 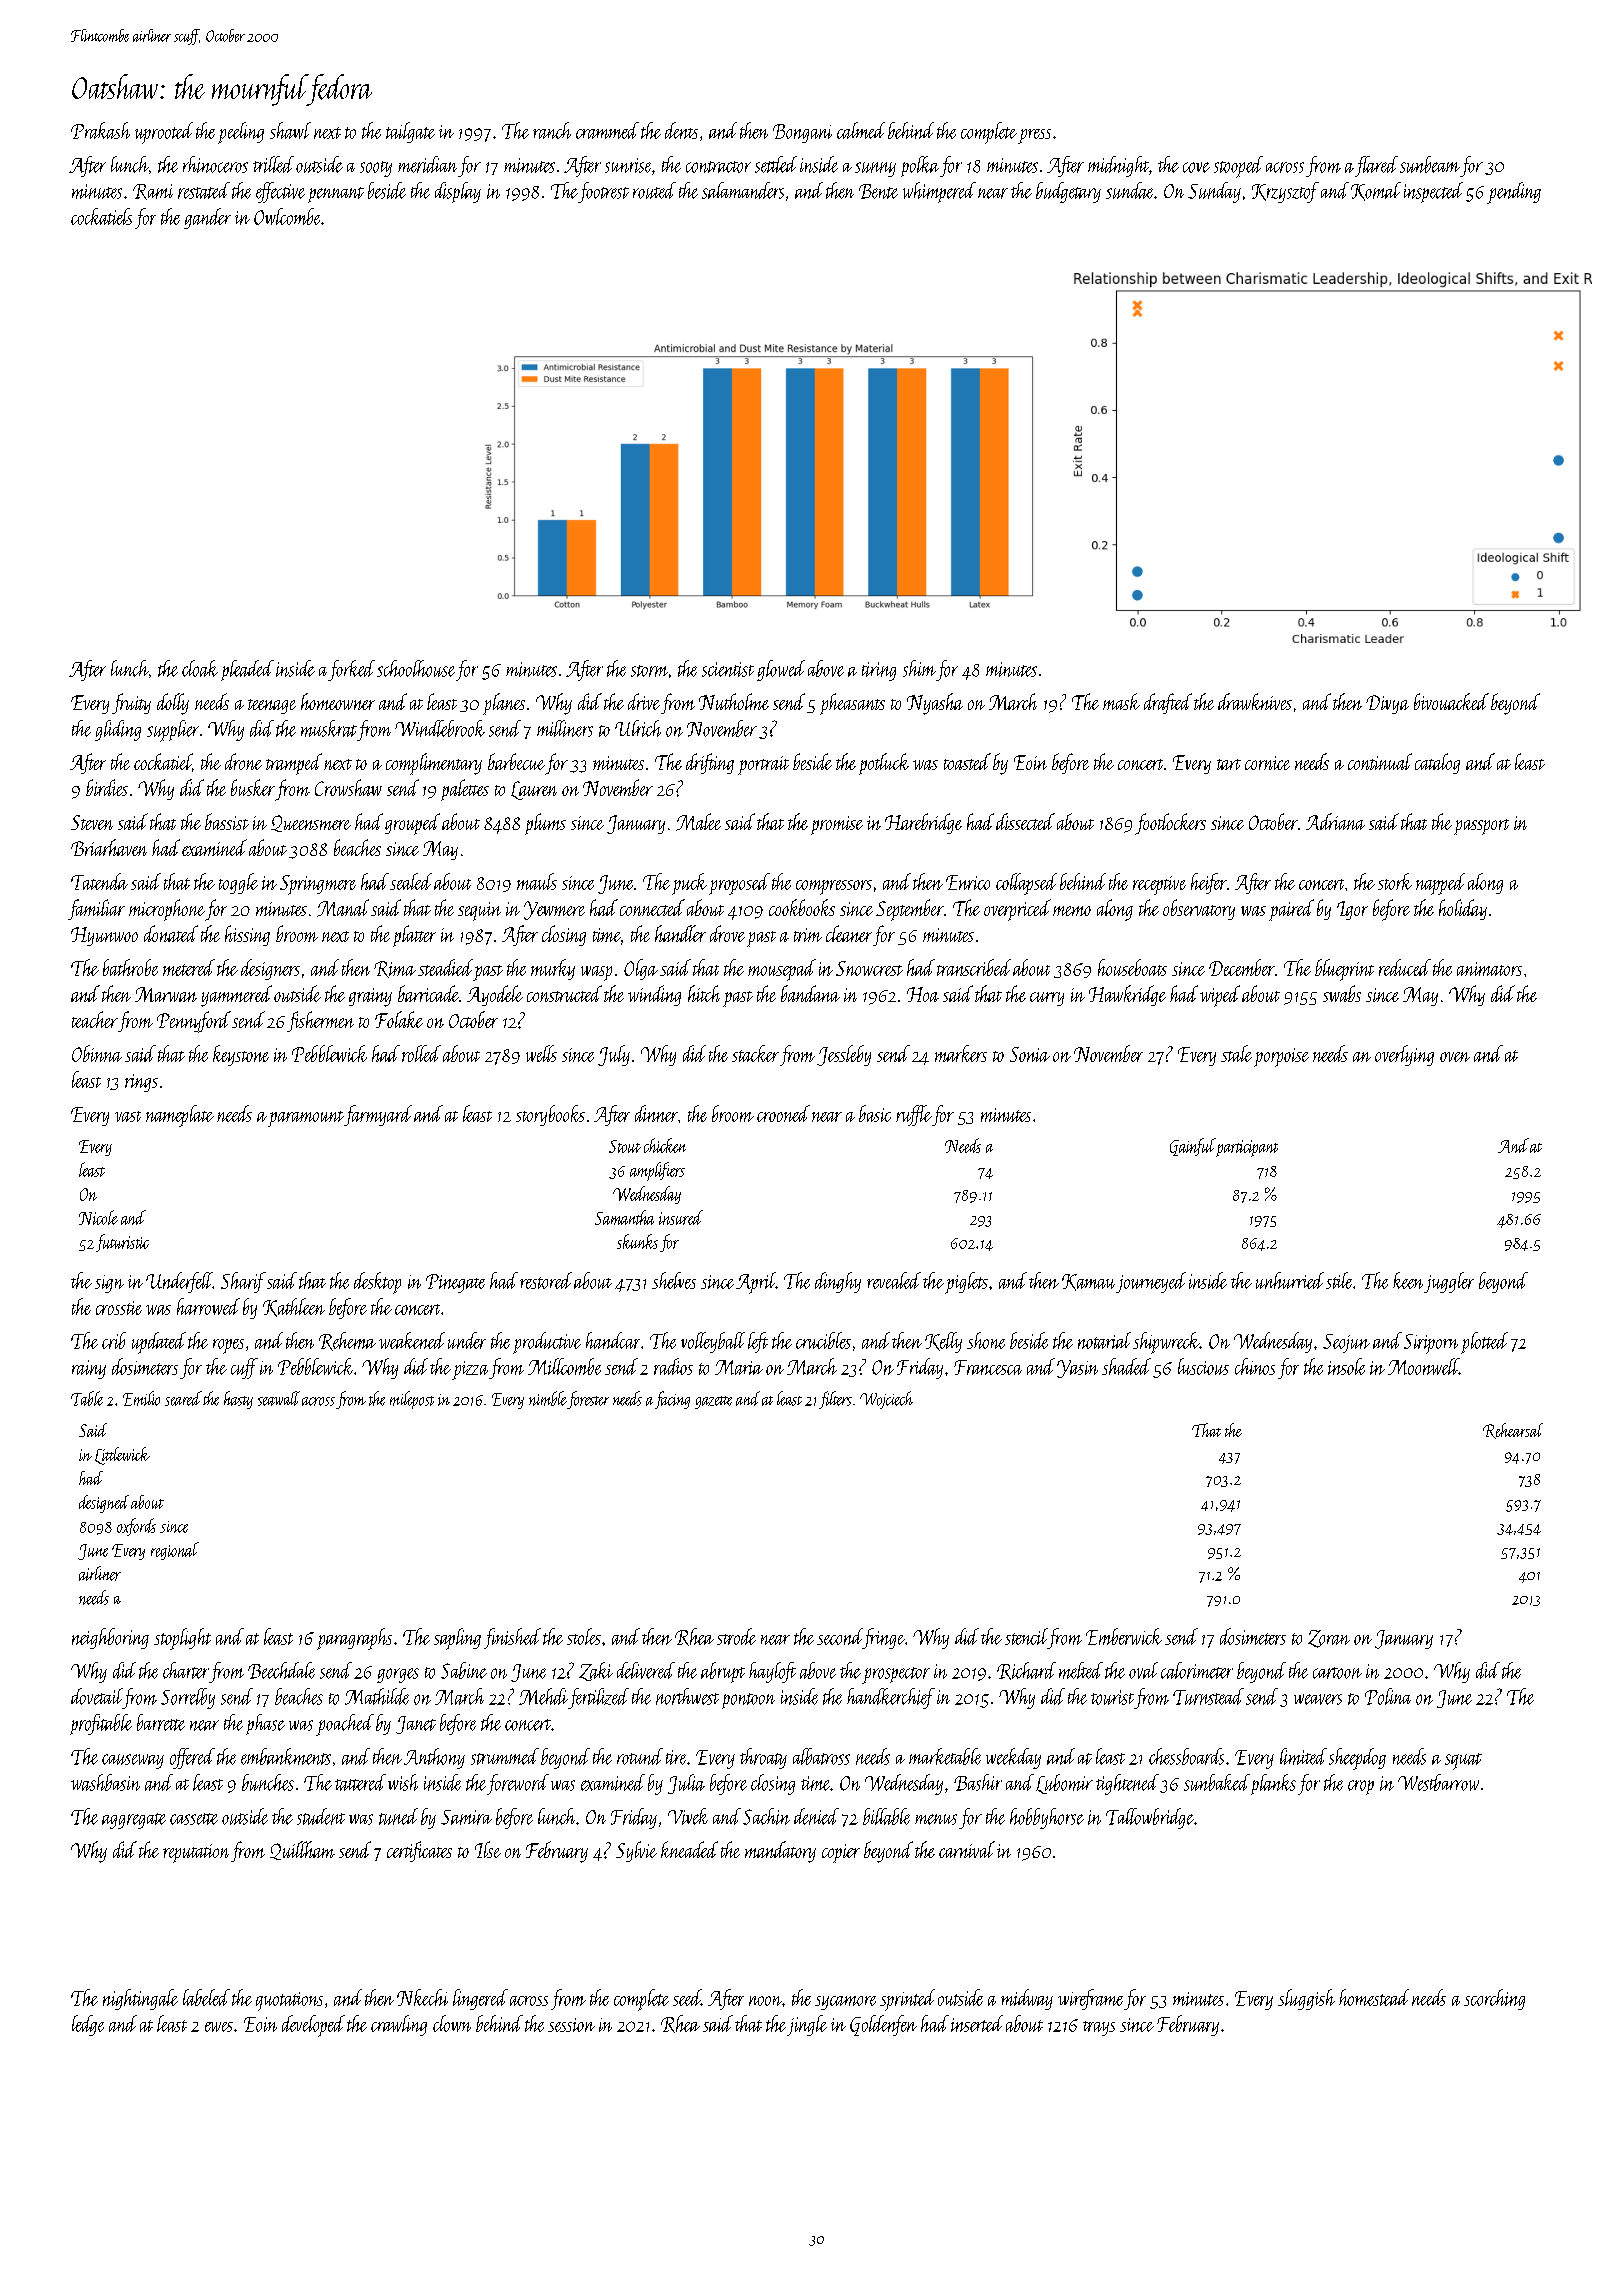 What do you see at coordinates (196, 1853) in the screenshot?
I see `reputation` at bounding box center [196, 1853].
